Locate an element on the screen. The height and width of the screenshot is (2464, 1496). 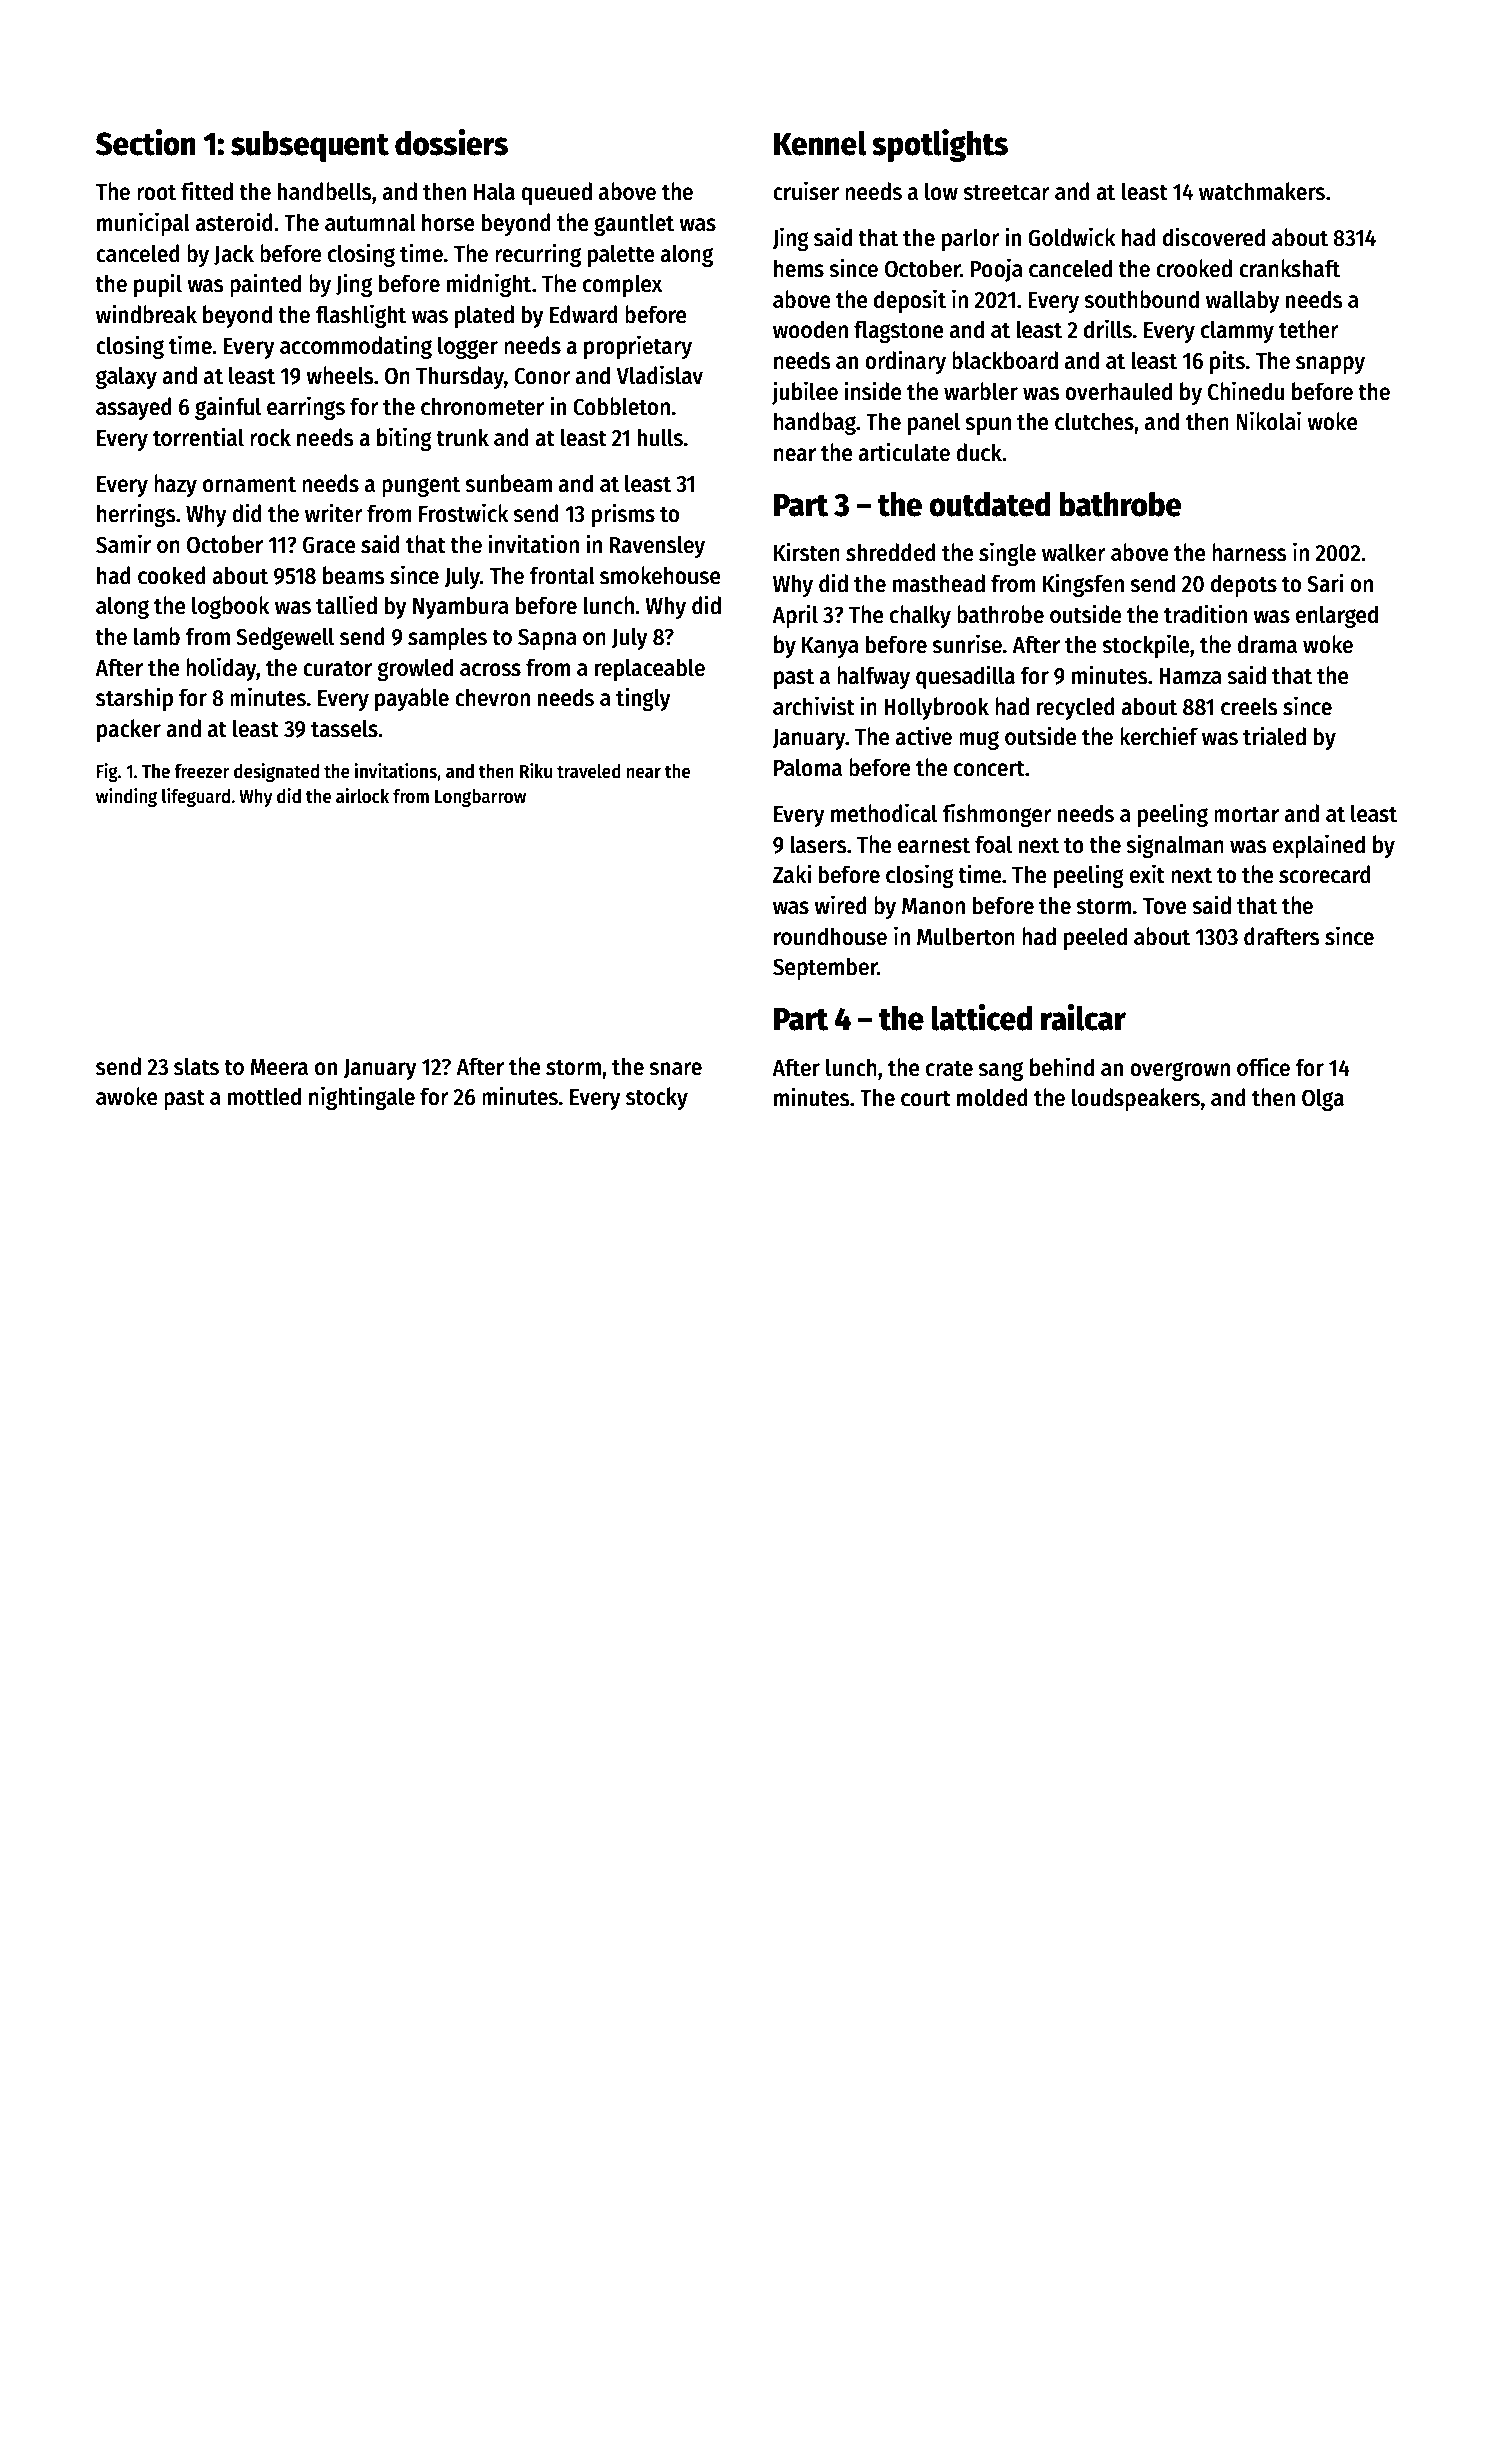
watchmakers is located at coordinates (1262, 191).
